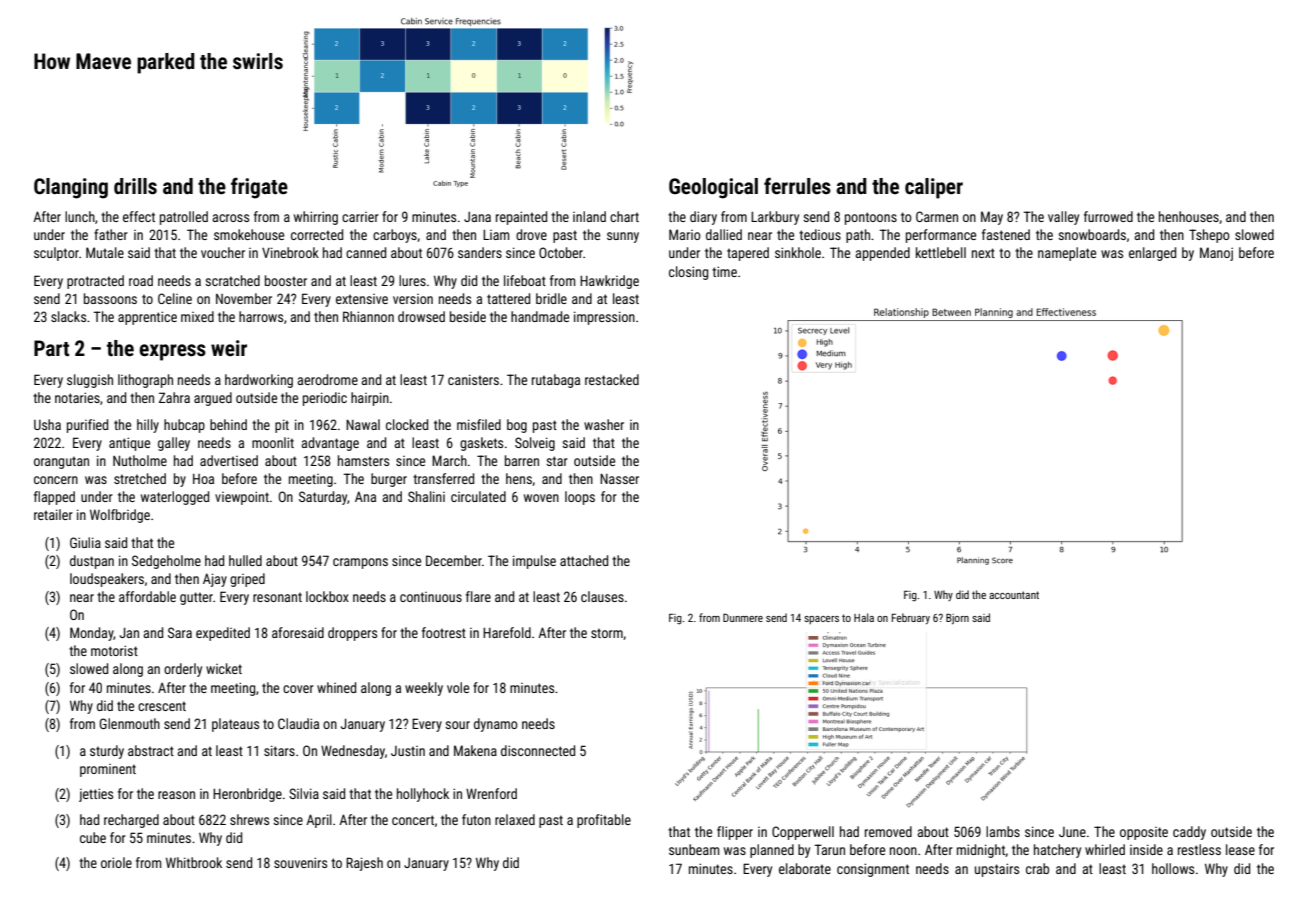  What do you see at coordinates (829, 849) in the image?
I see `Tarun` at bounding box center [829, 849].
